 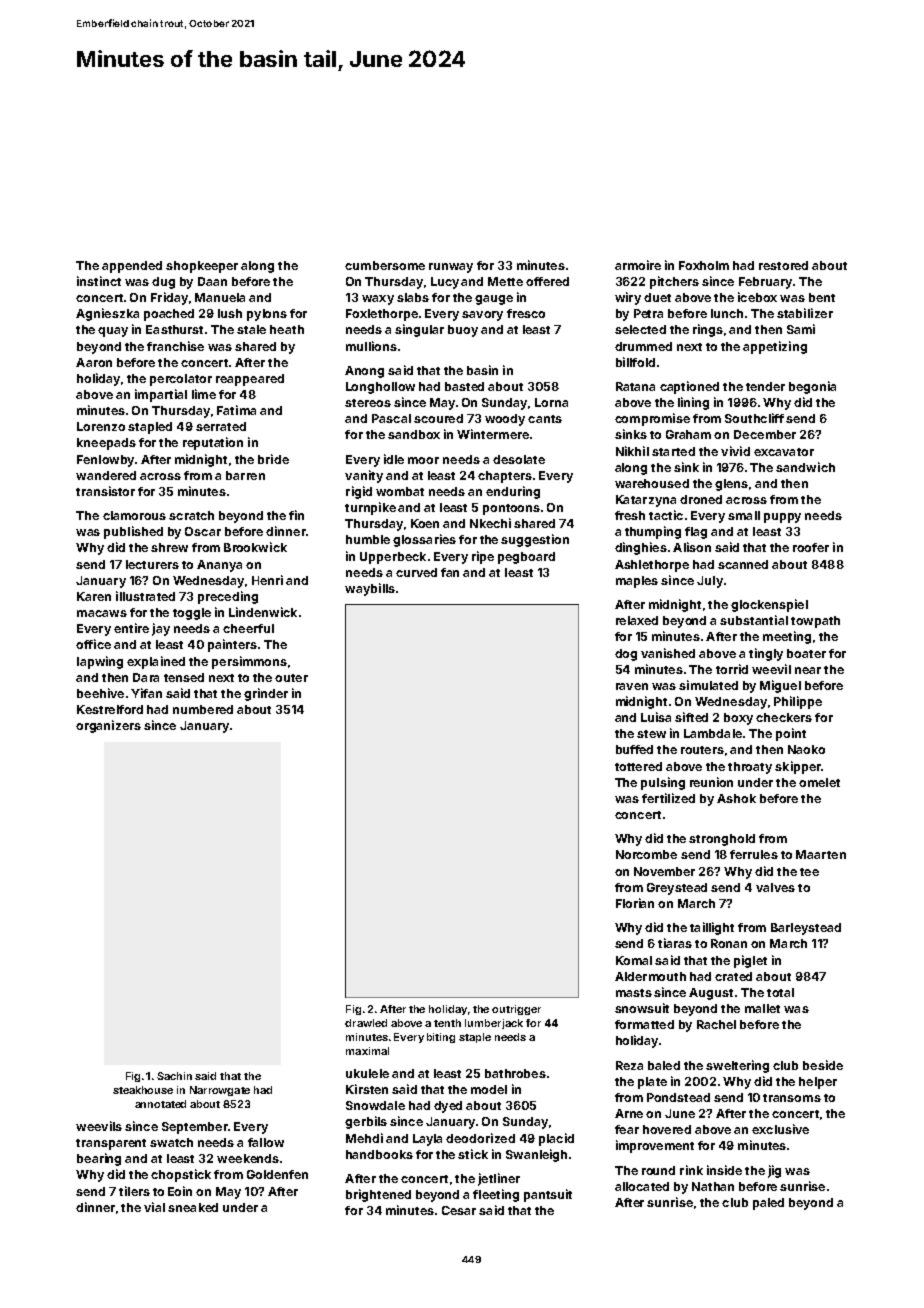 I want to click on drawled, so click(x=366, y=1023).
